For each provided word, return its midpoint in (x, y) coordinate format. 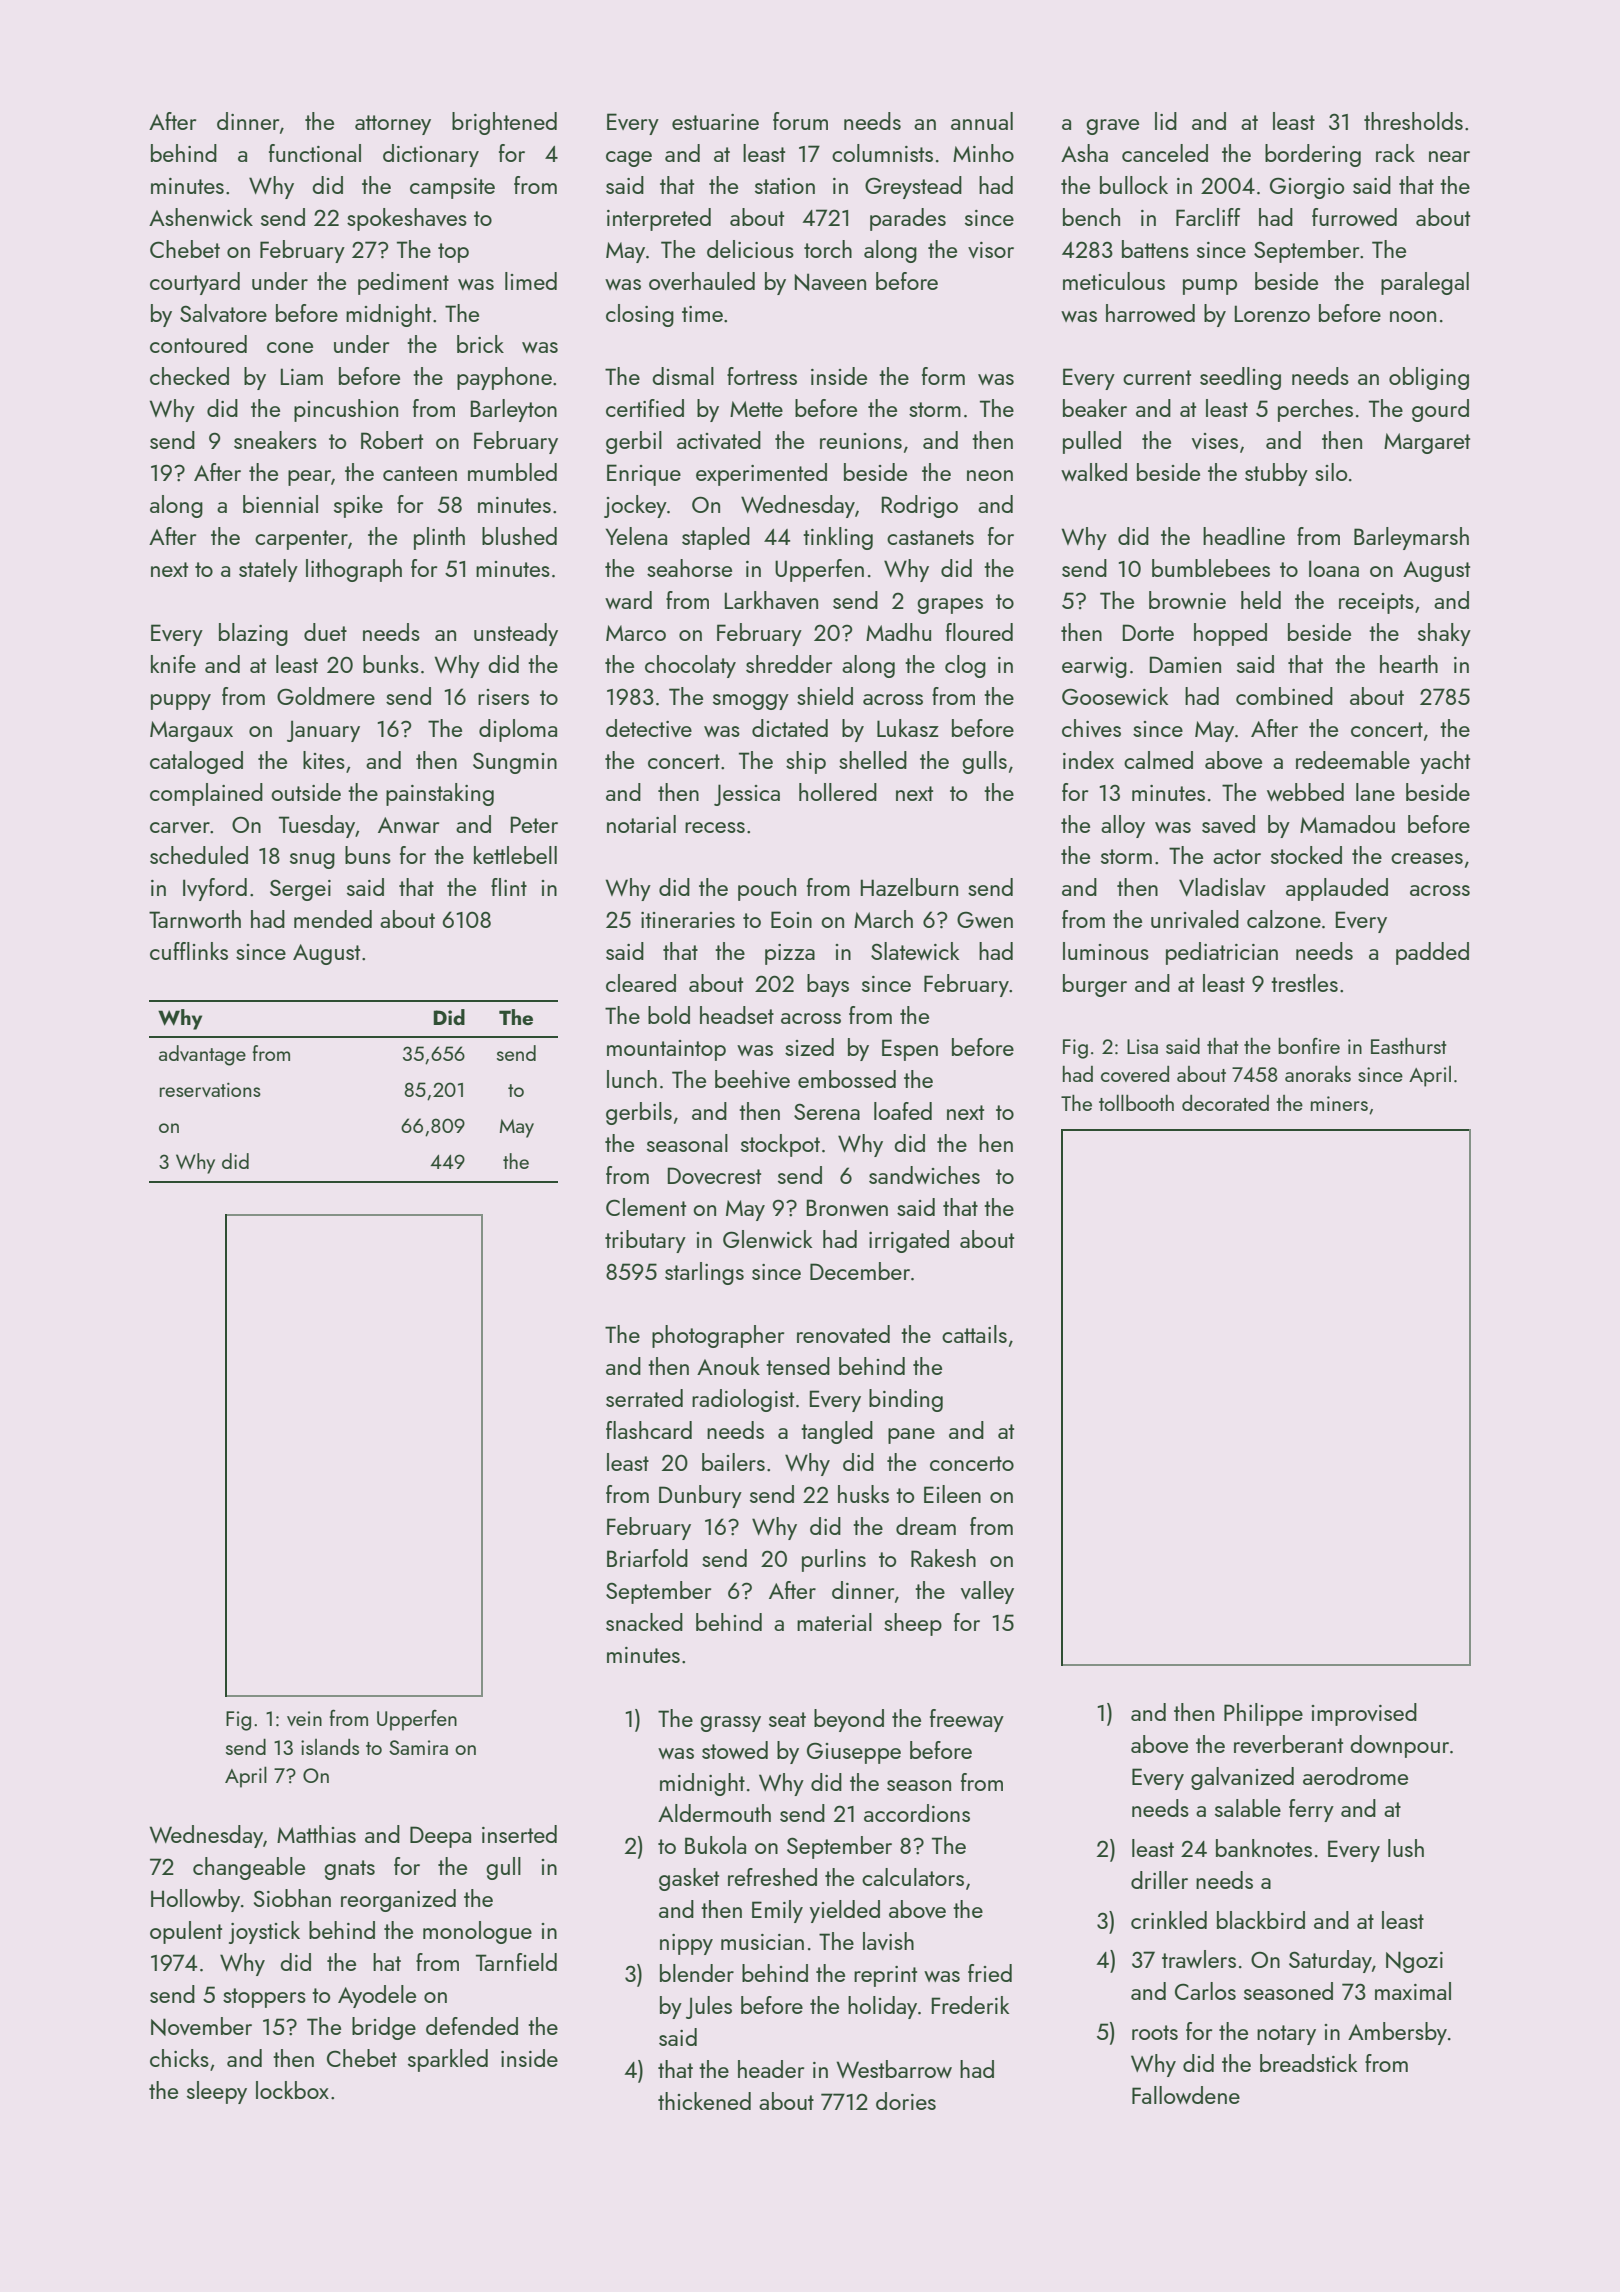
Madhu (898, 632)
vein (304, 1718)
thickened (704, 2101)
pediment (403, 283)
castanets (930, 537)
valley (987, 1592)
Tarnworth (195, 919)
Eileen (952, 1494)
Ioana (1334, 568)
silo (1331, 472)
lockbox (292, 2090)
